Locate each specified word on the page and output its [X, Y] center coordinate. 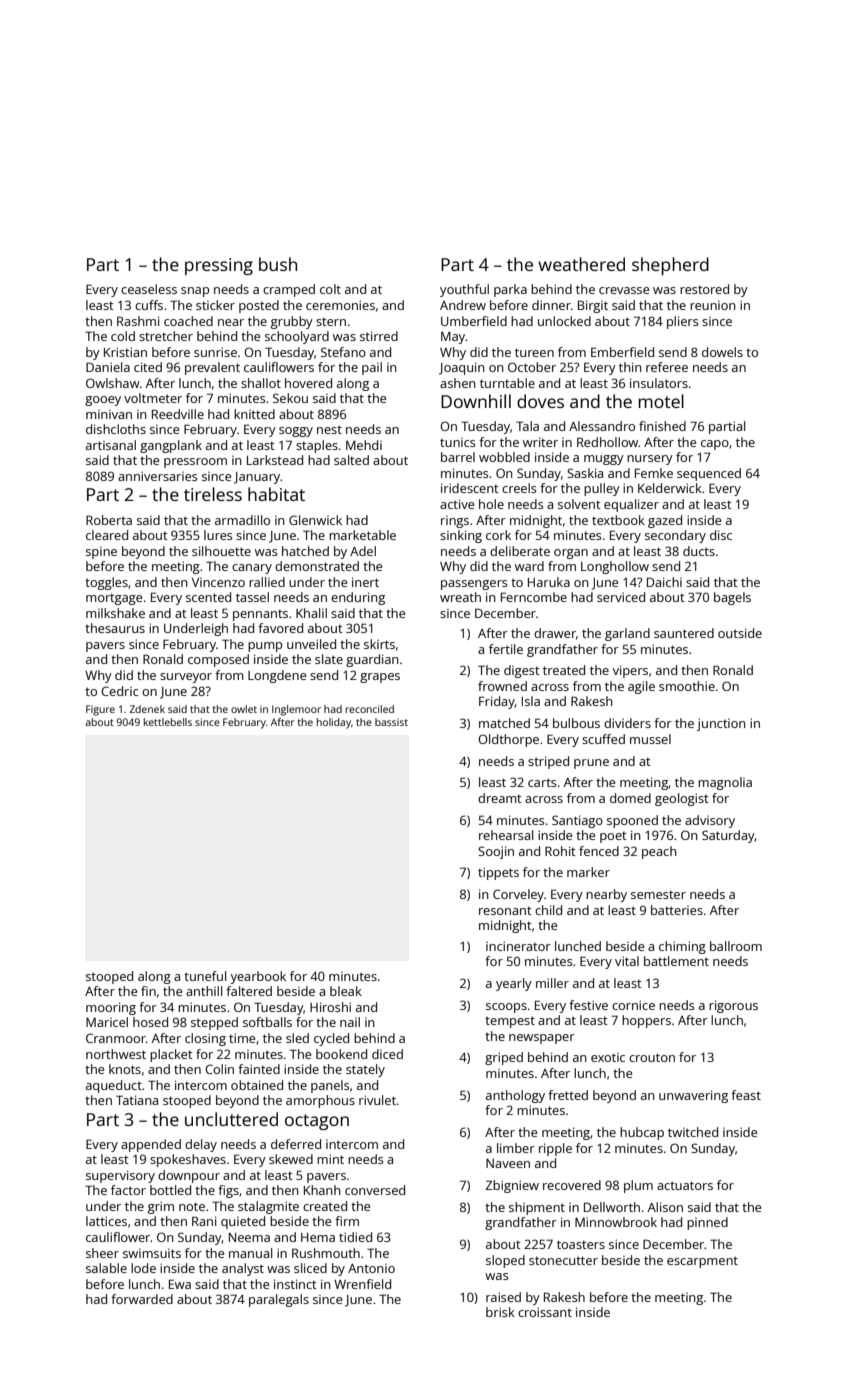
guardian [372, 660]
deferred [296, 1144]
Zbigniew [512, 1186]
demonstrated [317, 566]
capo [715, 445]
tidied [355, 1237]
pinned [707, 1223]
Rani [204, 1221]
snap [195, 292]
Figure [100, 710]
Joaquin [462, 368]
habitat [276, 494]
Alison [665, 1207]
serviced [621, 597]
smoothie [687, 686]
